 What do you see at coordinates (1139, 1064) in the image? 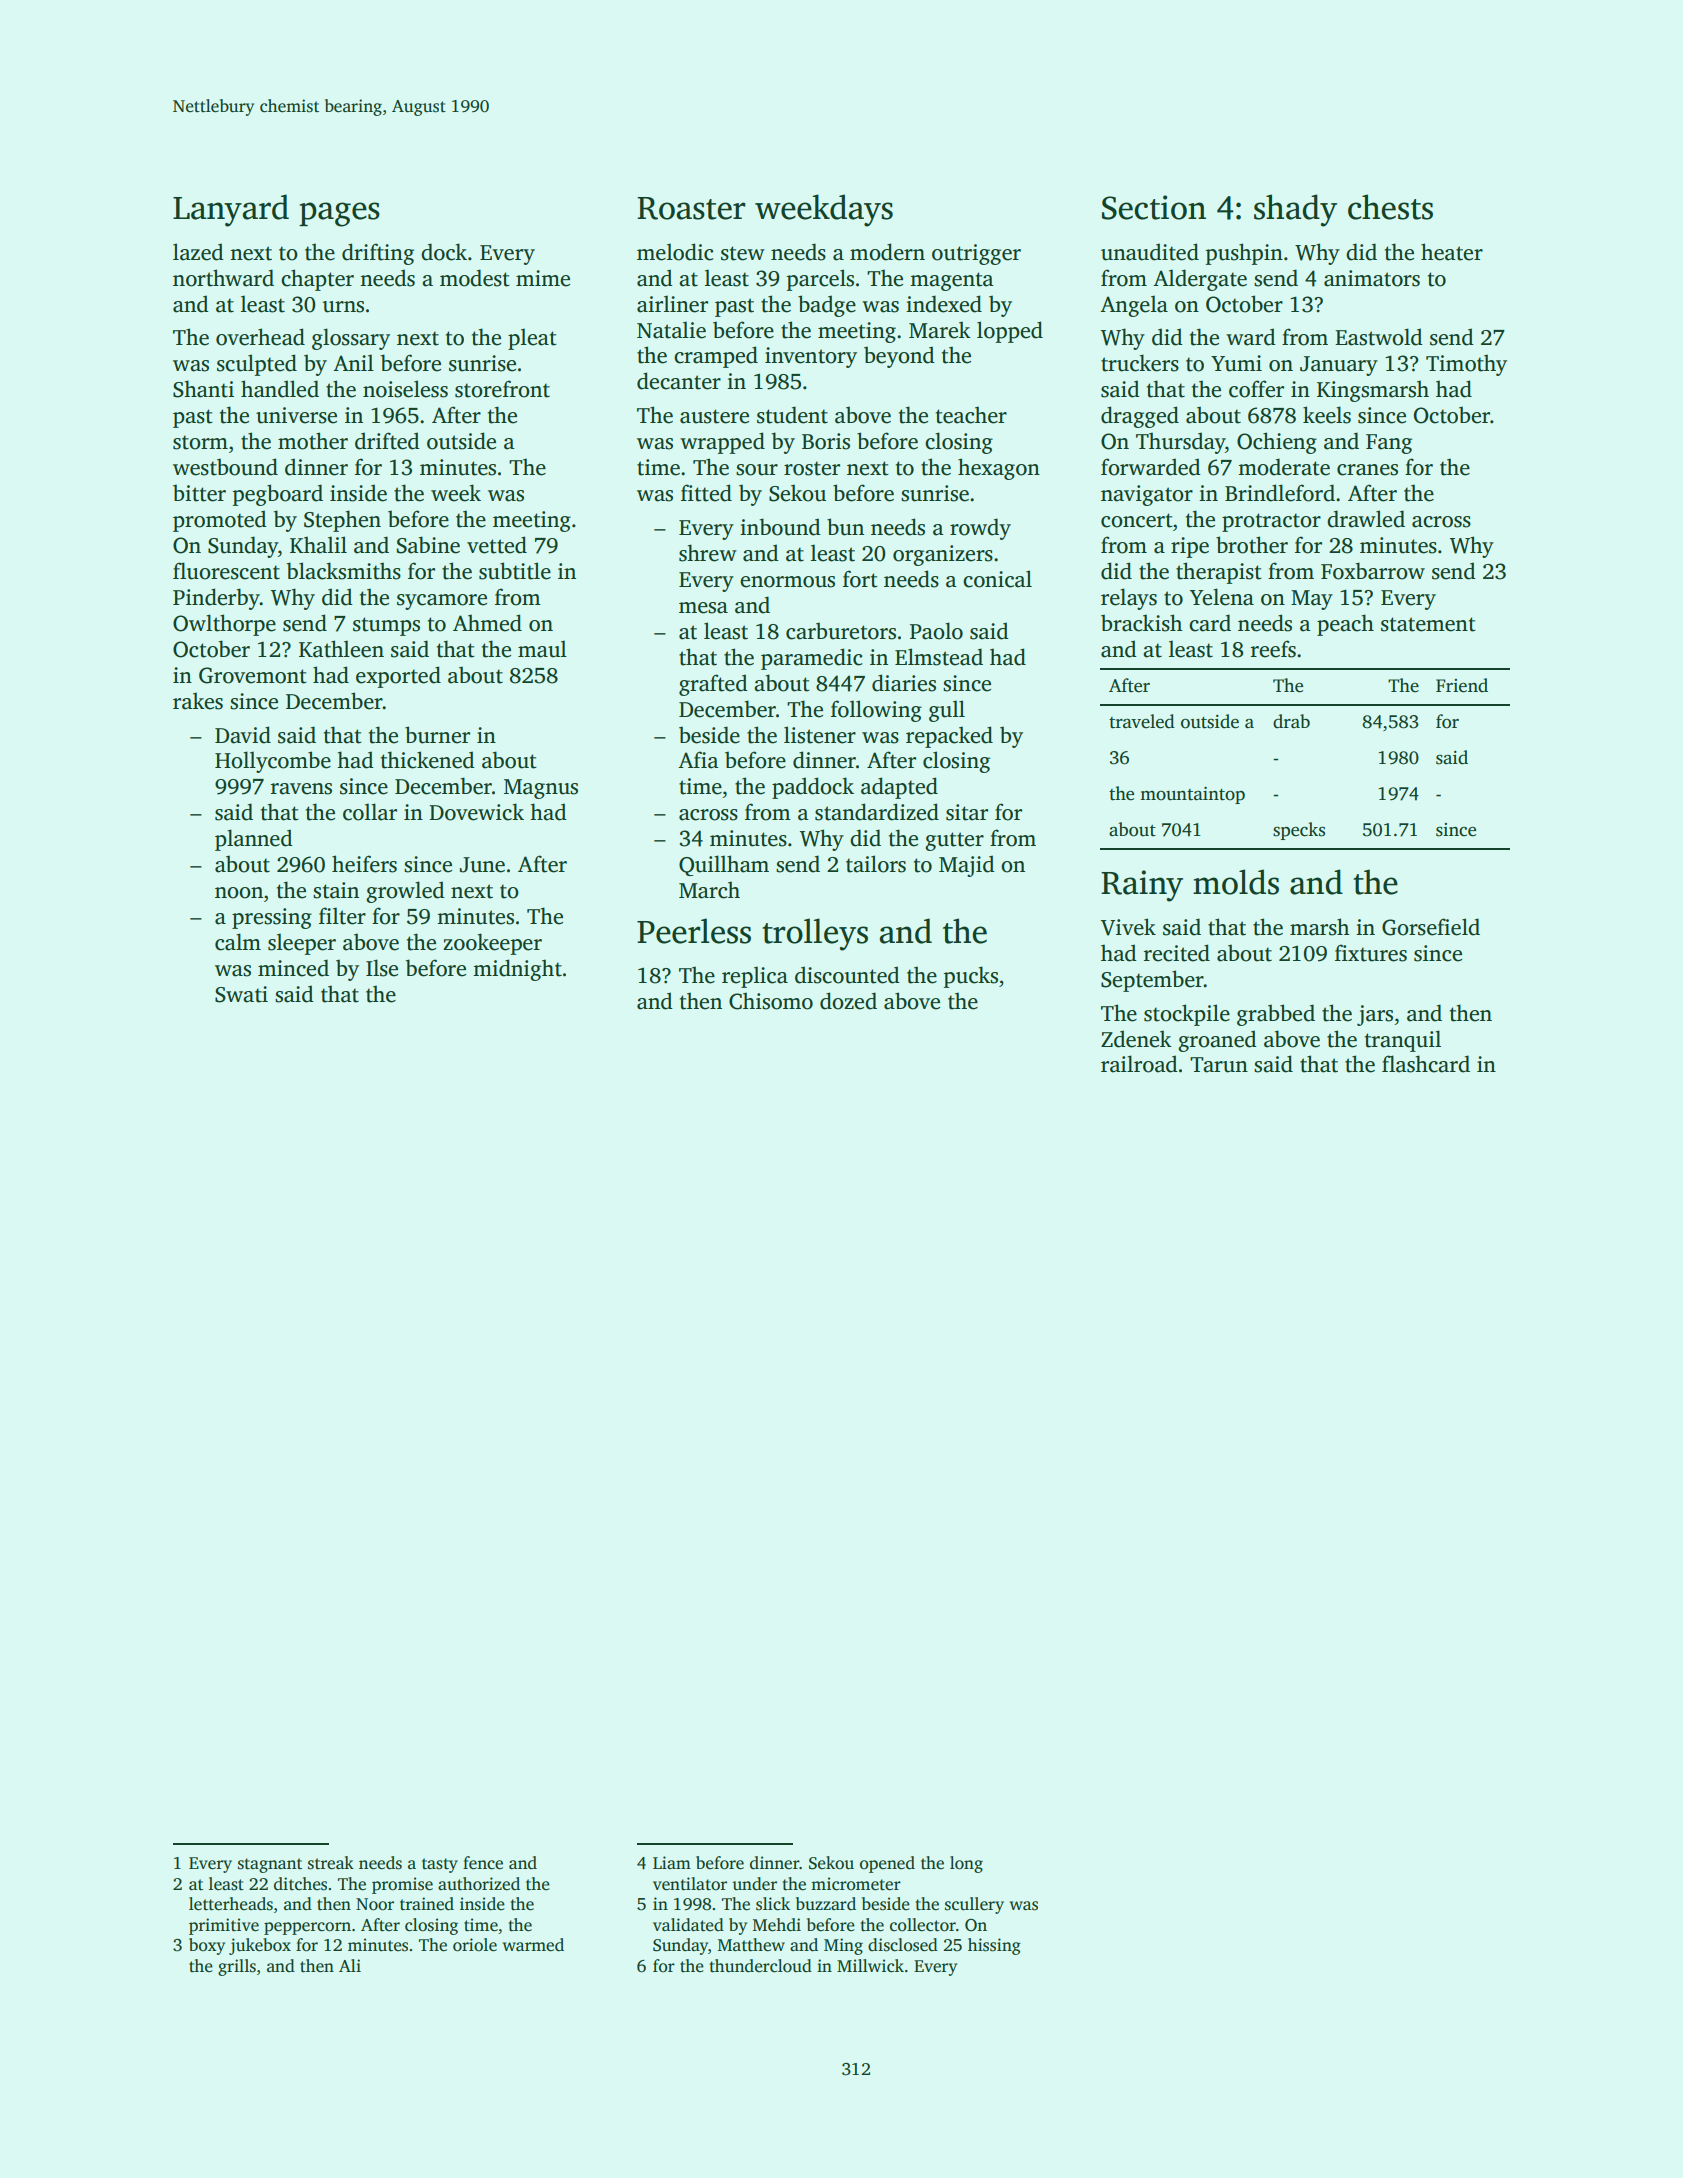
I see `railroad` at bounding box center [1139, 1064].
